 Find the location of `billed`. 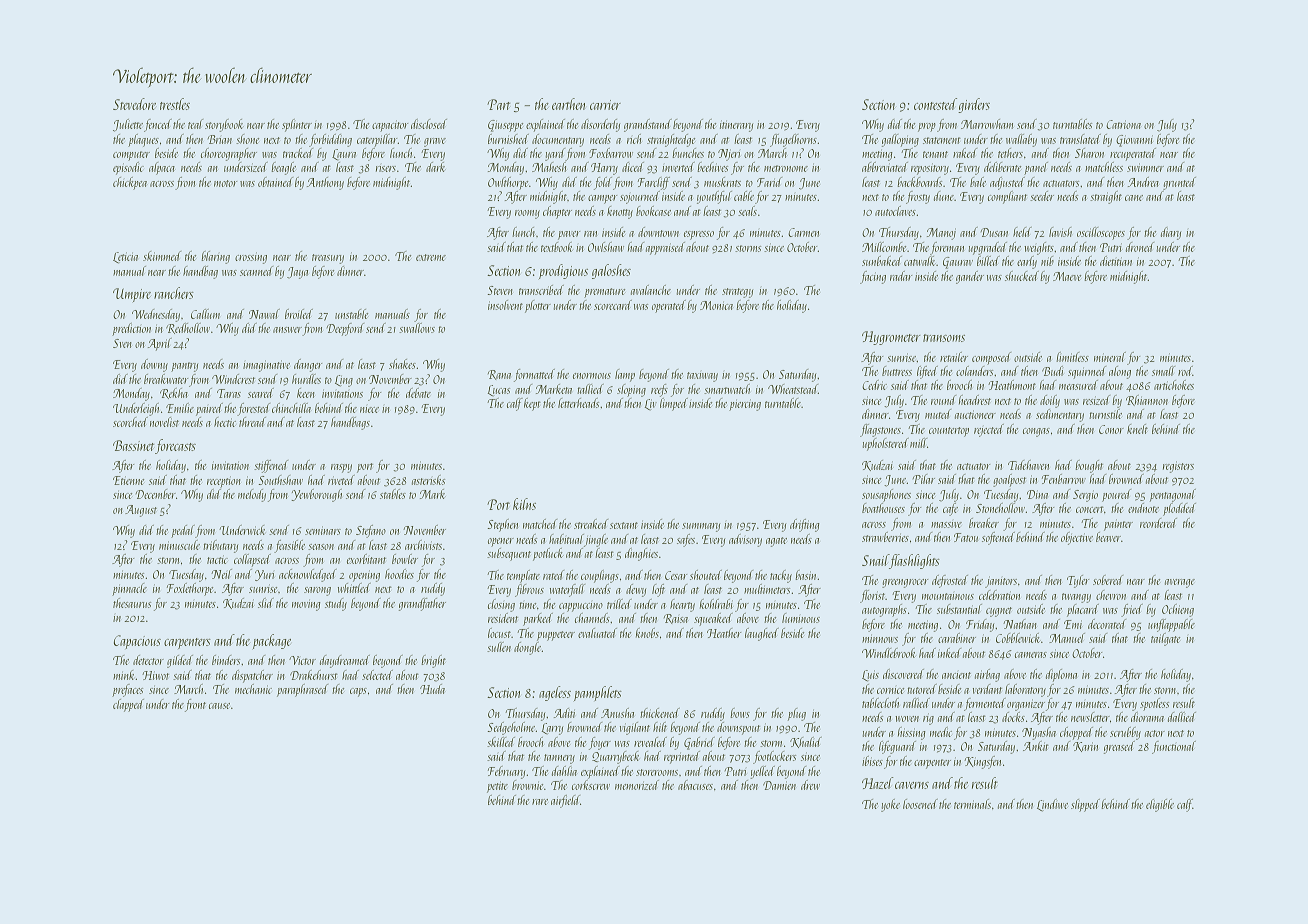

billed is located at coordinates (988, 261).
